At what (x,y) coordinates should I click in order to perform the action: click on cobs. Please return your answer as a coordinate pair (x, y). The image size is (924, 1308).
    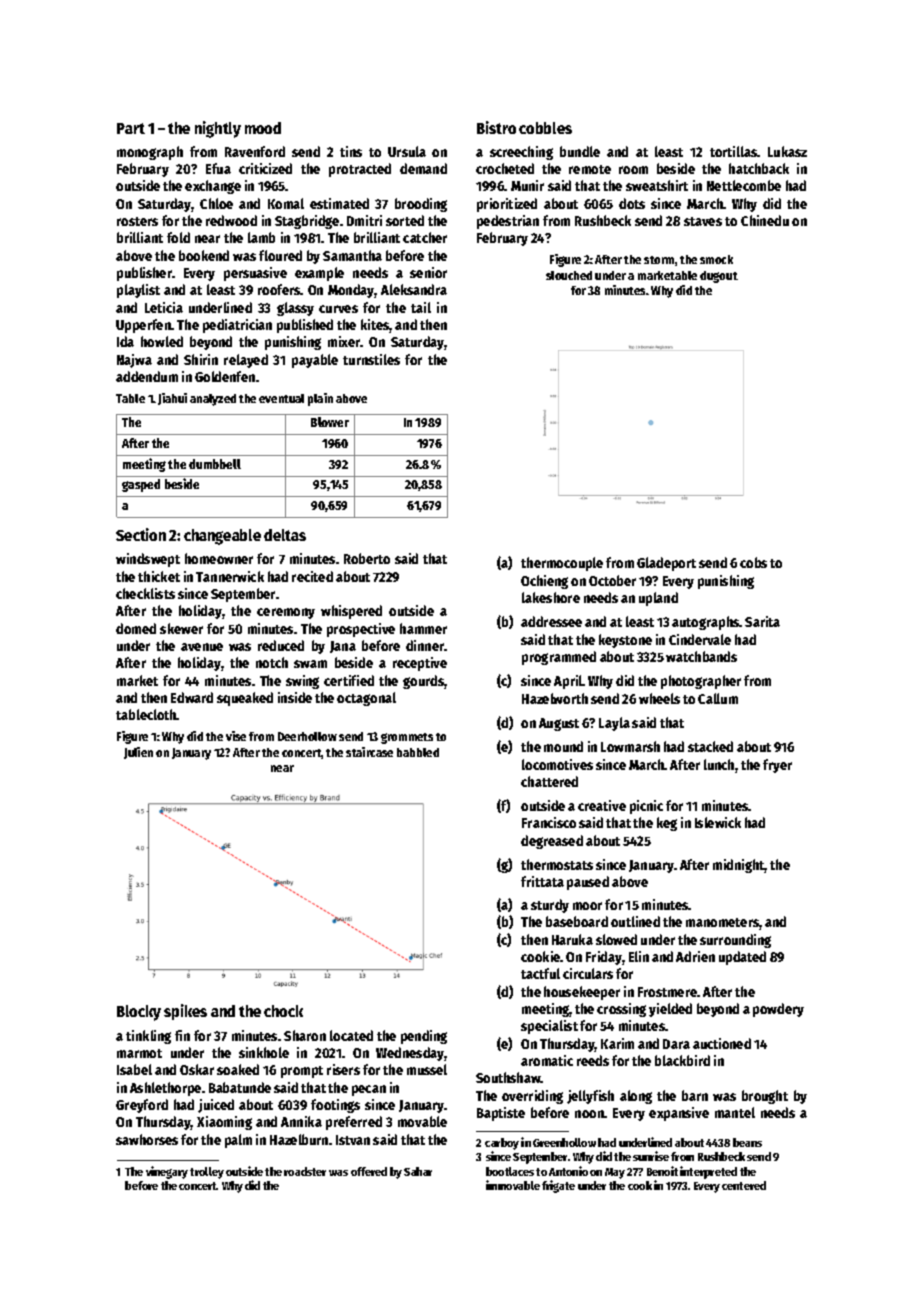
    Looking at the image, I should click on (753, 562).
